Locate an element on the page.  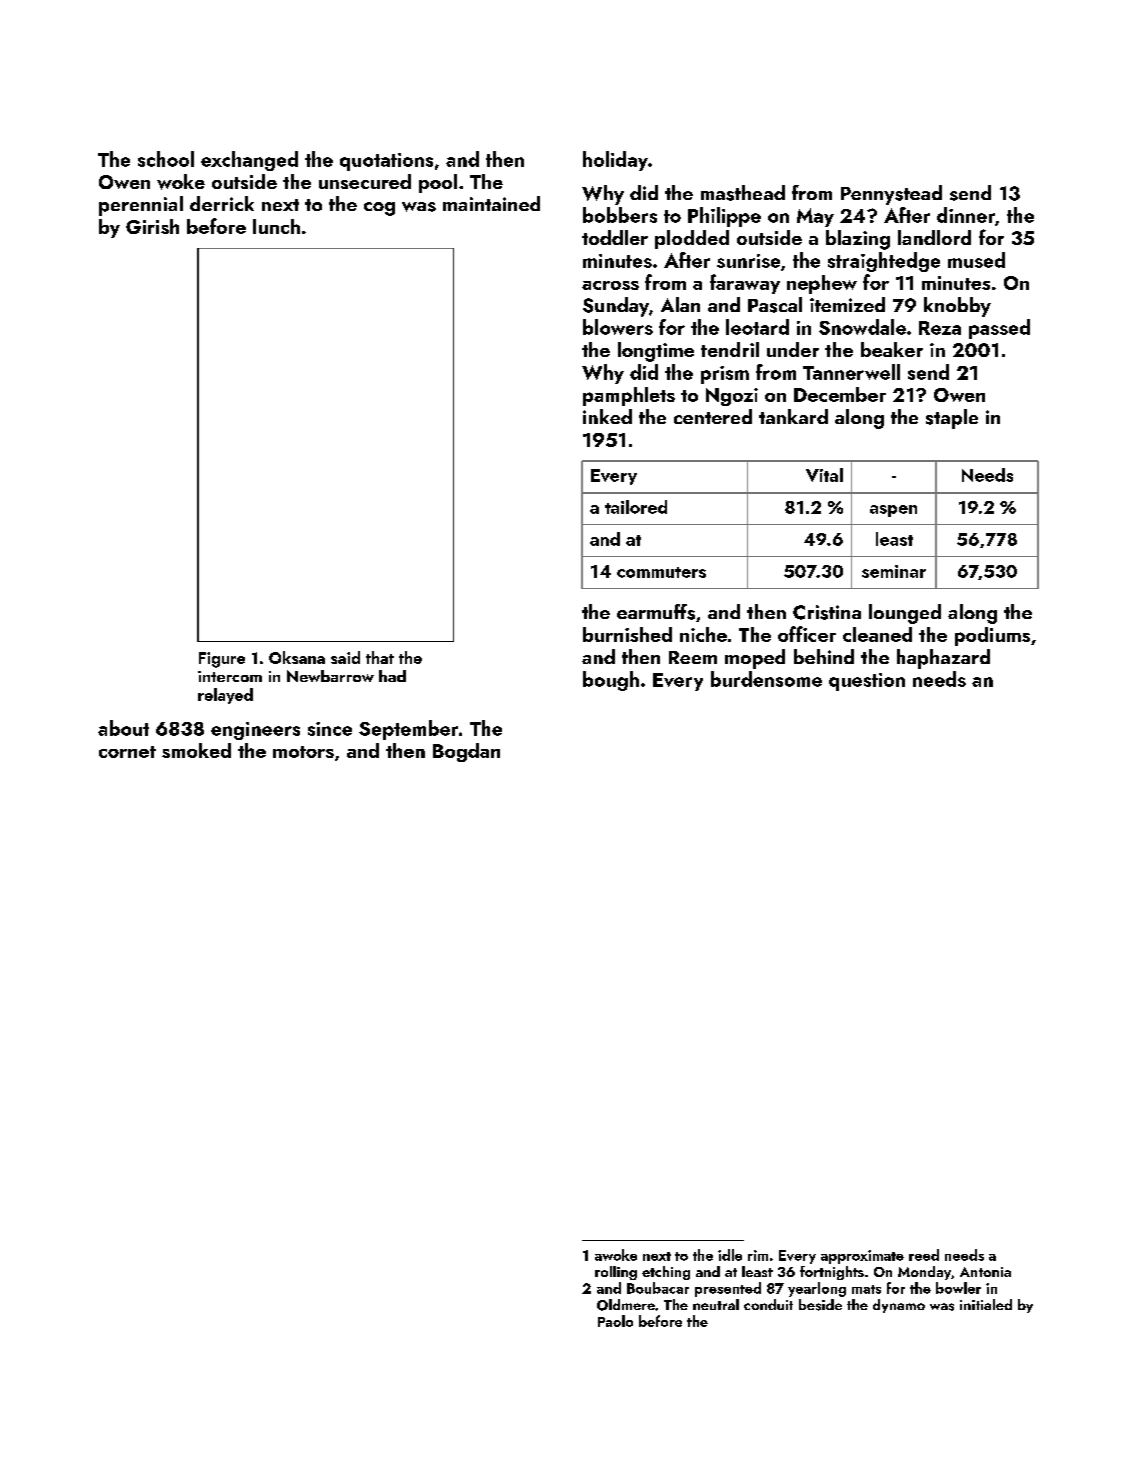
rolling is located at coordinates (616, 1273).
